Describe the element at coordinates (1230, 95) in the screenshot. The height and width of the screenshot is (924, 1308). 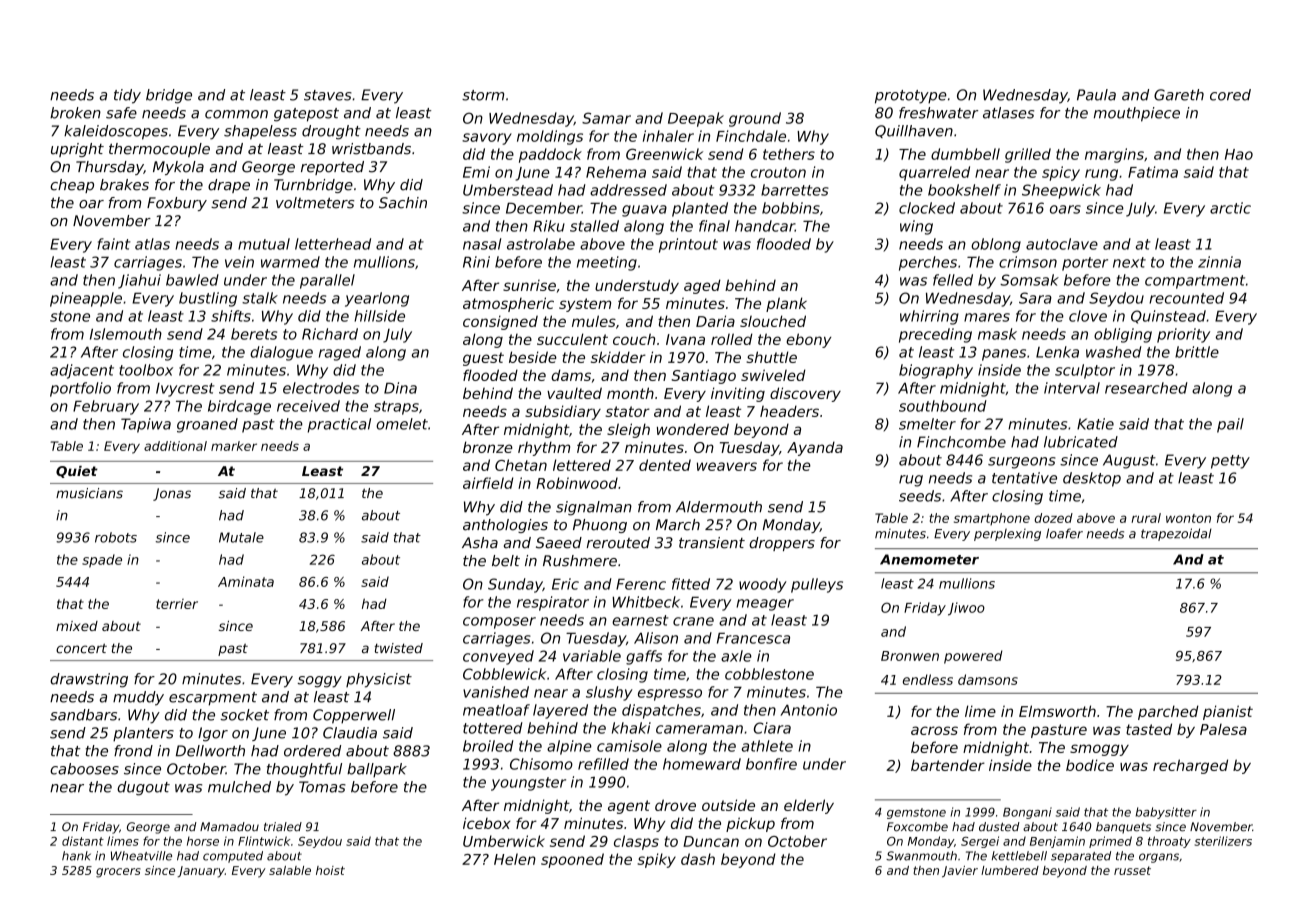
I see `cored` at that location.
